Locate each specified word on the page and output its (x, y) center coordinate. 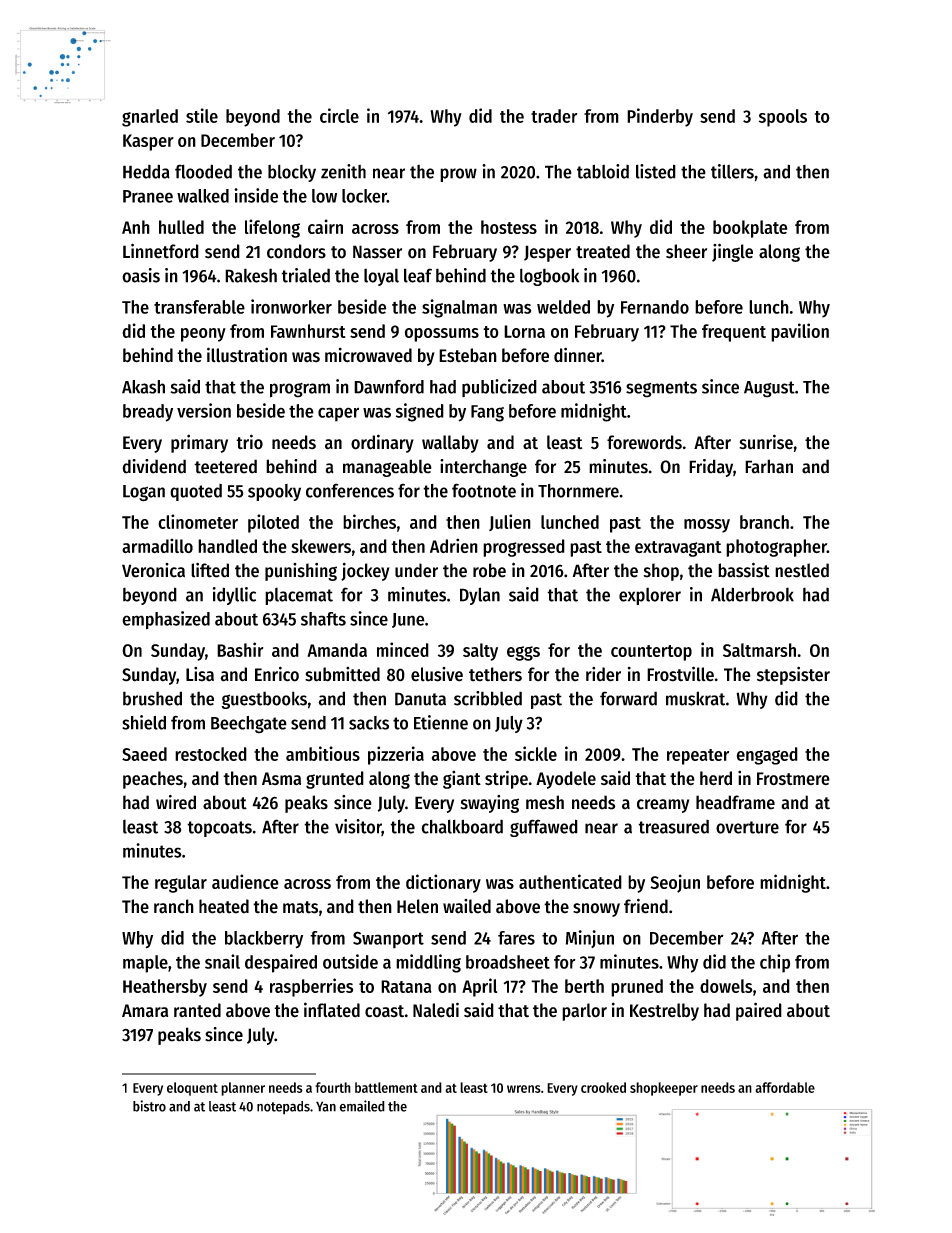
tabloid (603, 171)
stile (202, 115)
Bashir (240, 649)
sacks (369, 723)
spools (783, 118)
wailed (467, 906)
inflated (332, 1010)
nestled (802, 570)
